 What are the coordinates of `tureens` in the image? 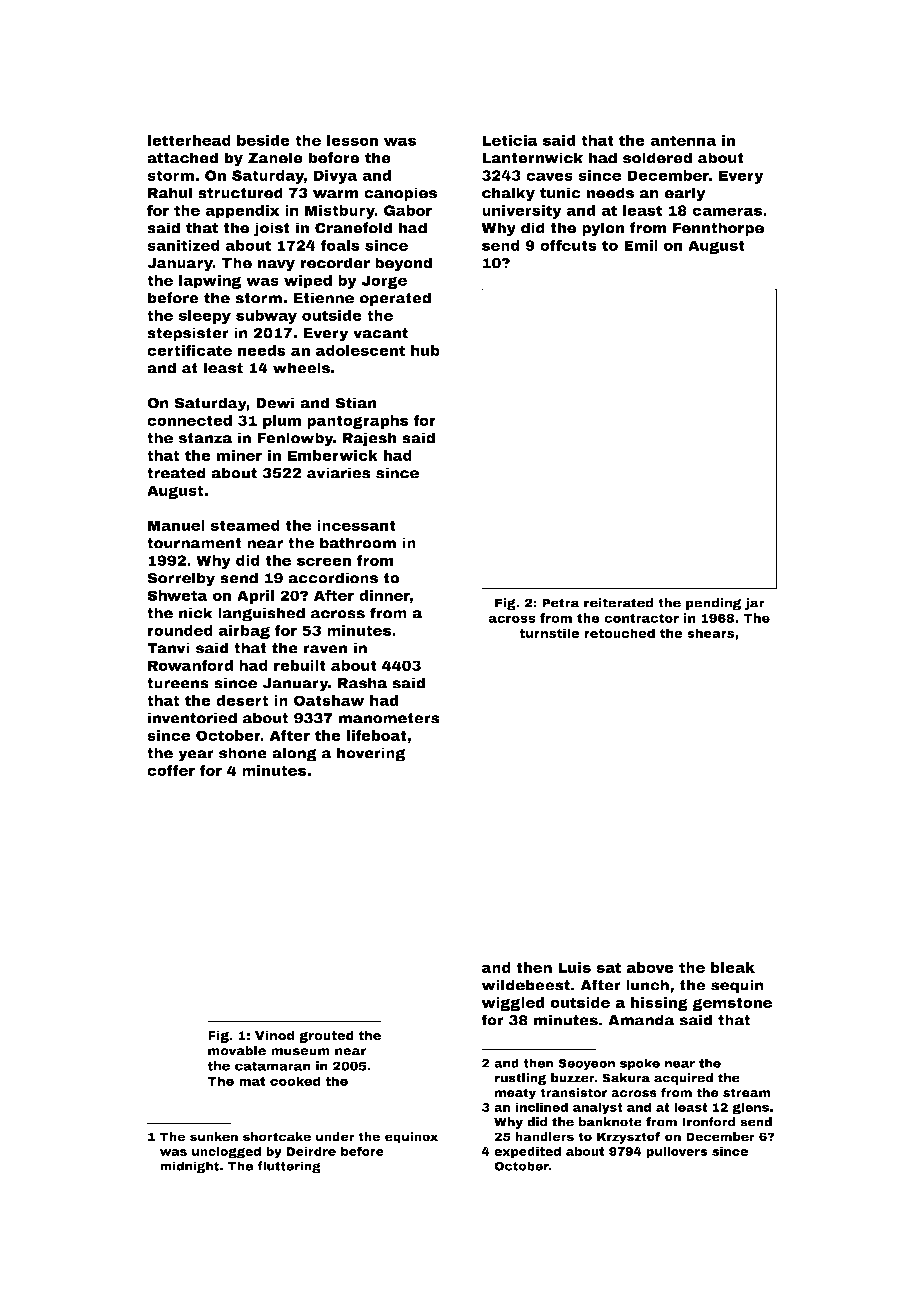 It's located at (178, 683).
